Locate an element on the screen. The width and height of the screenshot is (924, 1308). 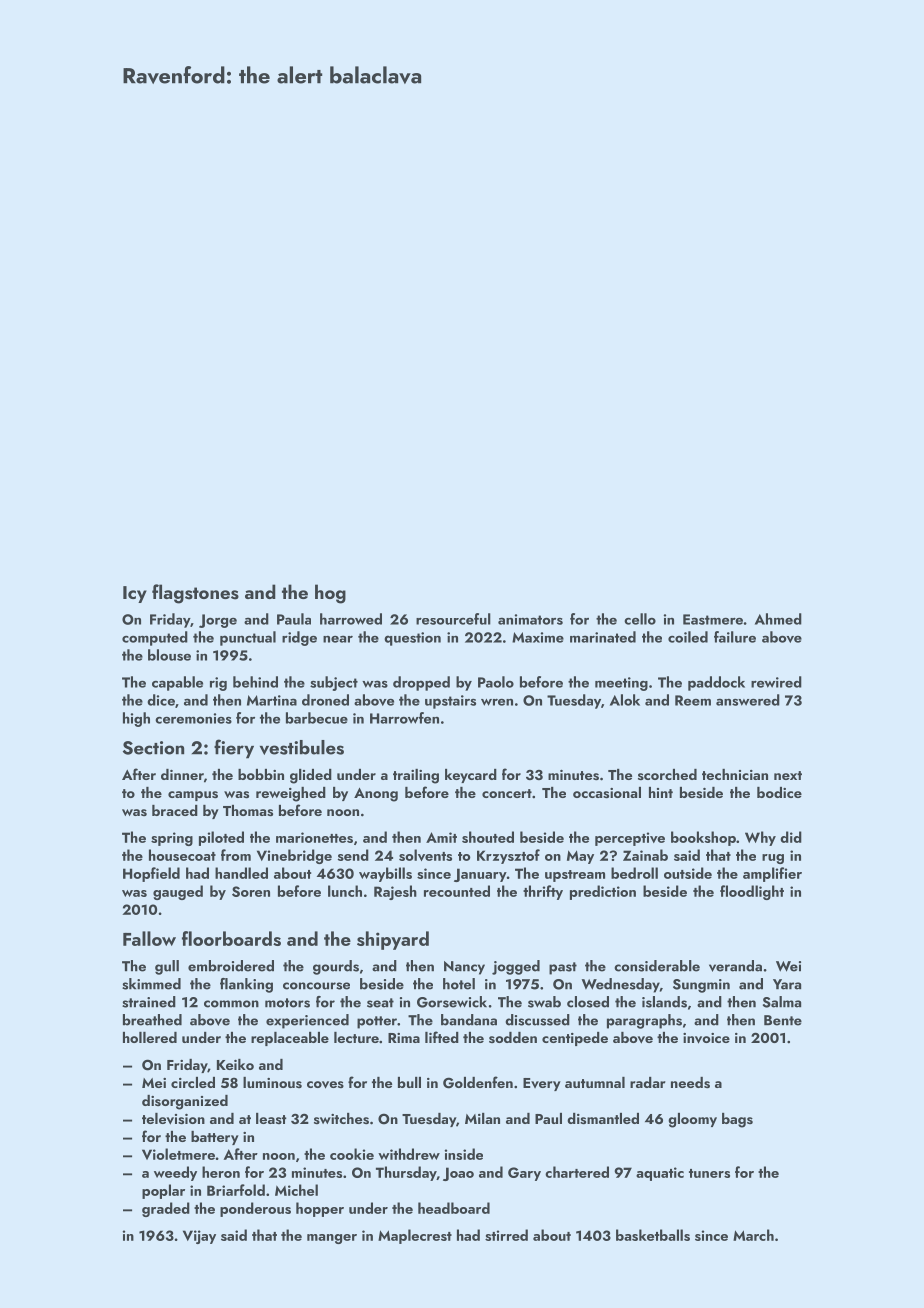
Alok is located at coordinates (625, 700).
